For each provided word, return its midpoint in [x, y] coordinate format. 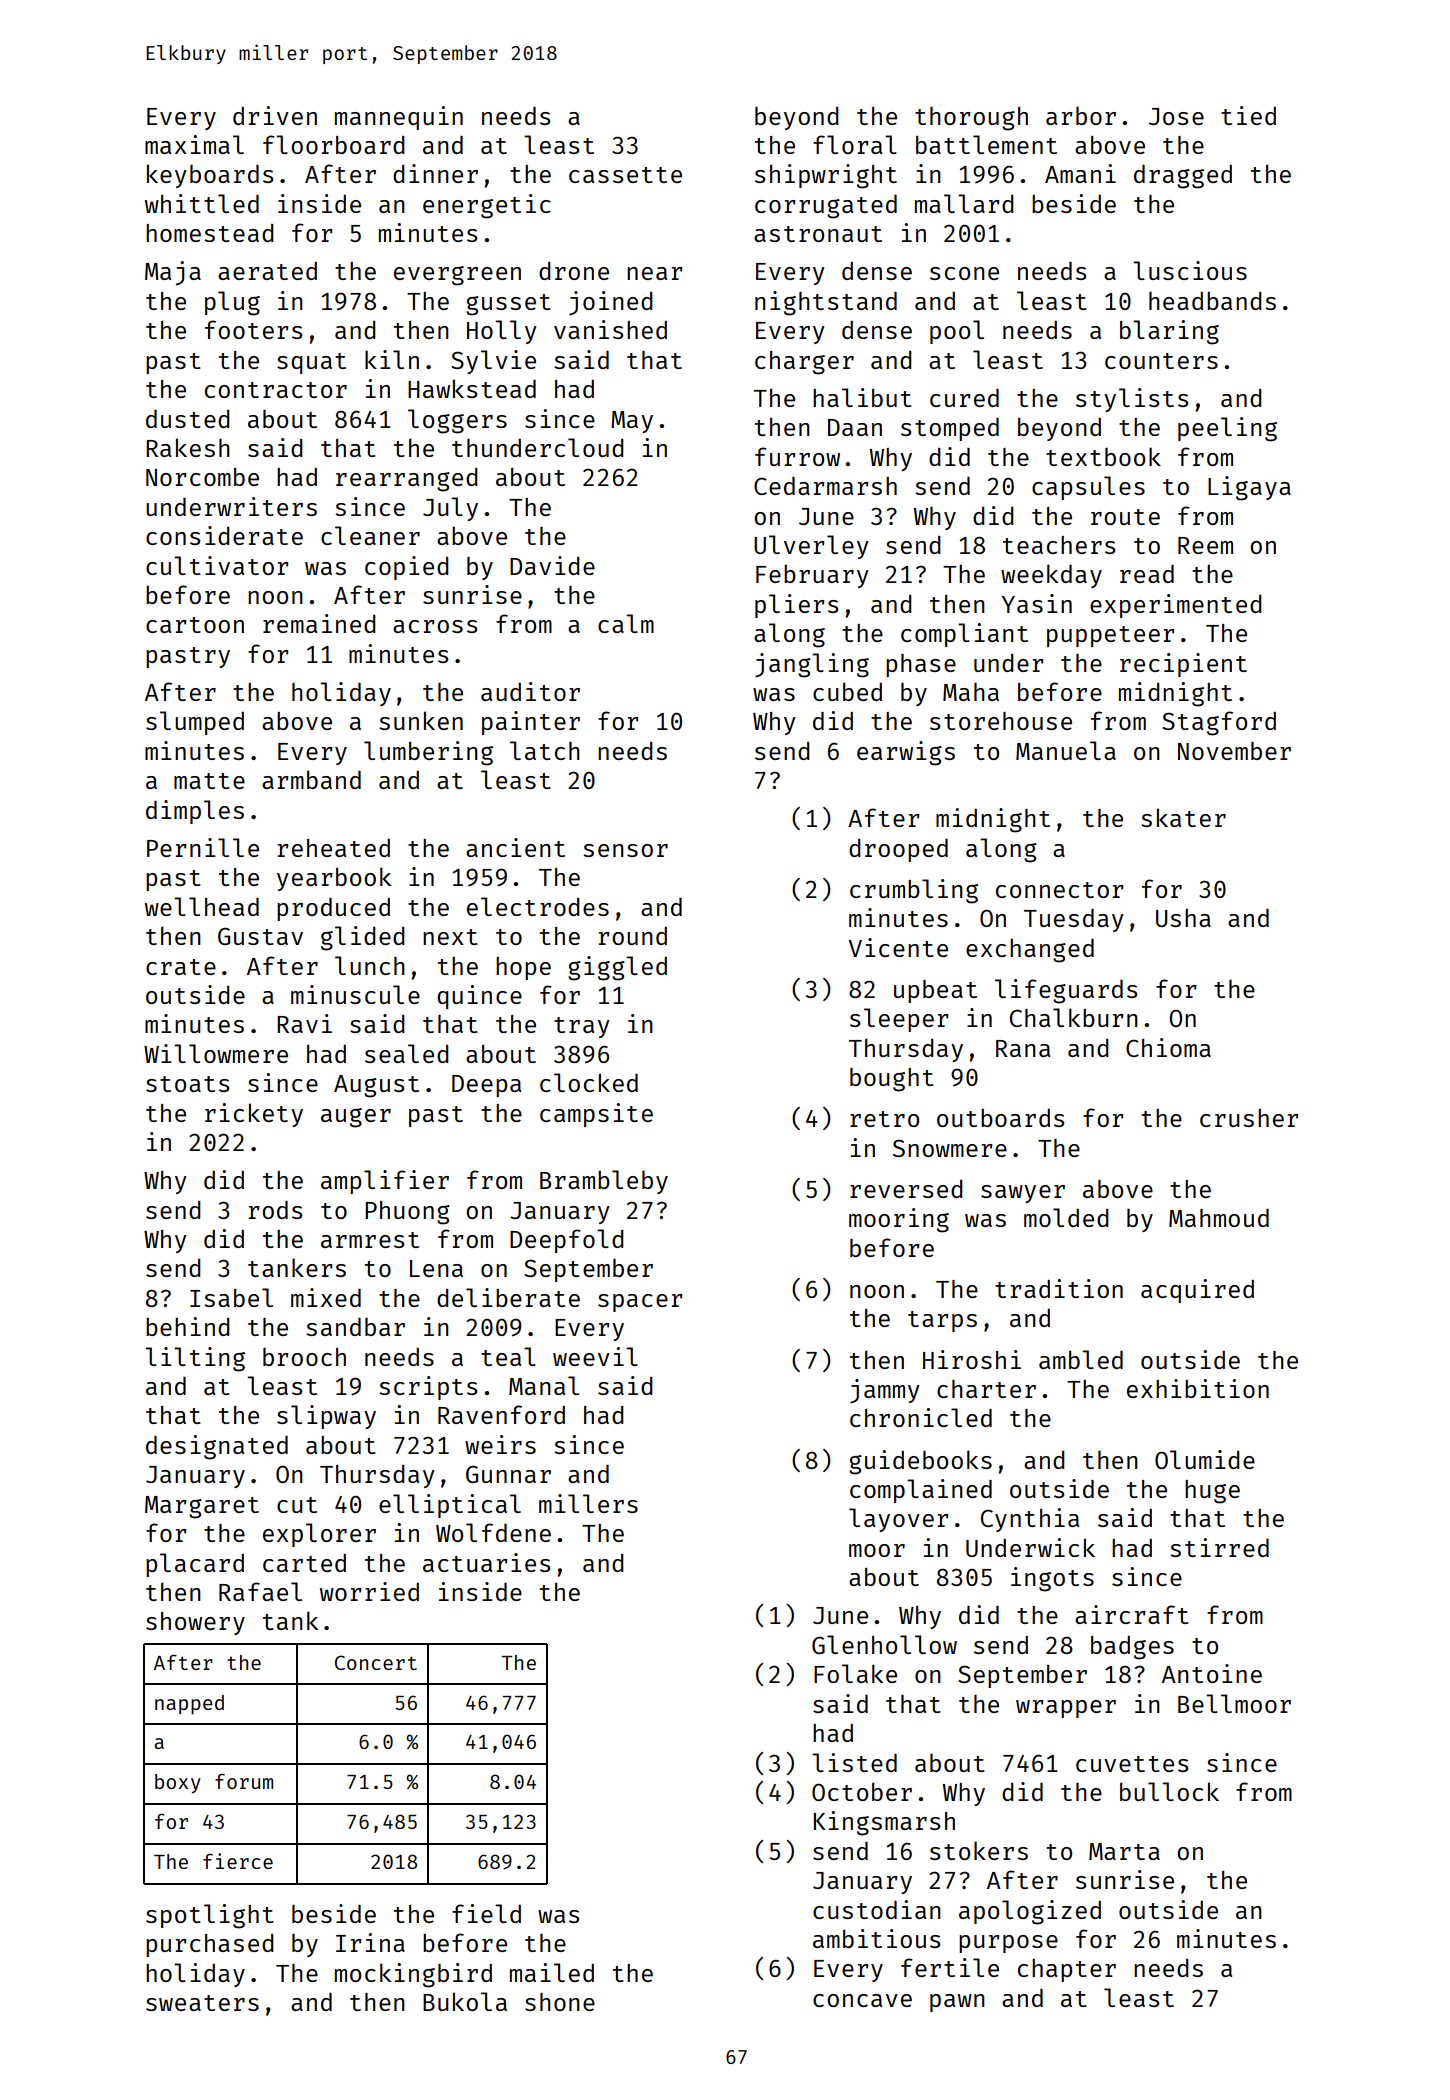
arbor [1081, 116]
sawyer [1023, 1194]
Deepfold [566, 1241]
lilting [195, 1359]
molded [1066, 1217]
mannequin [399, 118]
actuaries [486, 1562]
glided [362, 938]
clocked [589, 1082]
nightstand [826, 303]
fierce [238, 1861]
